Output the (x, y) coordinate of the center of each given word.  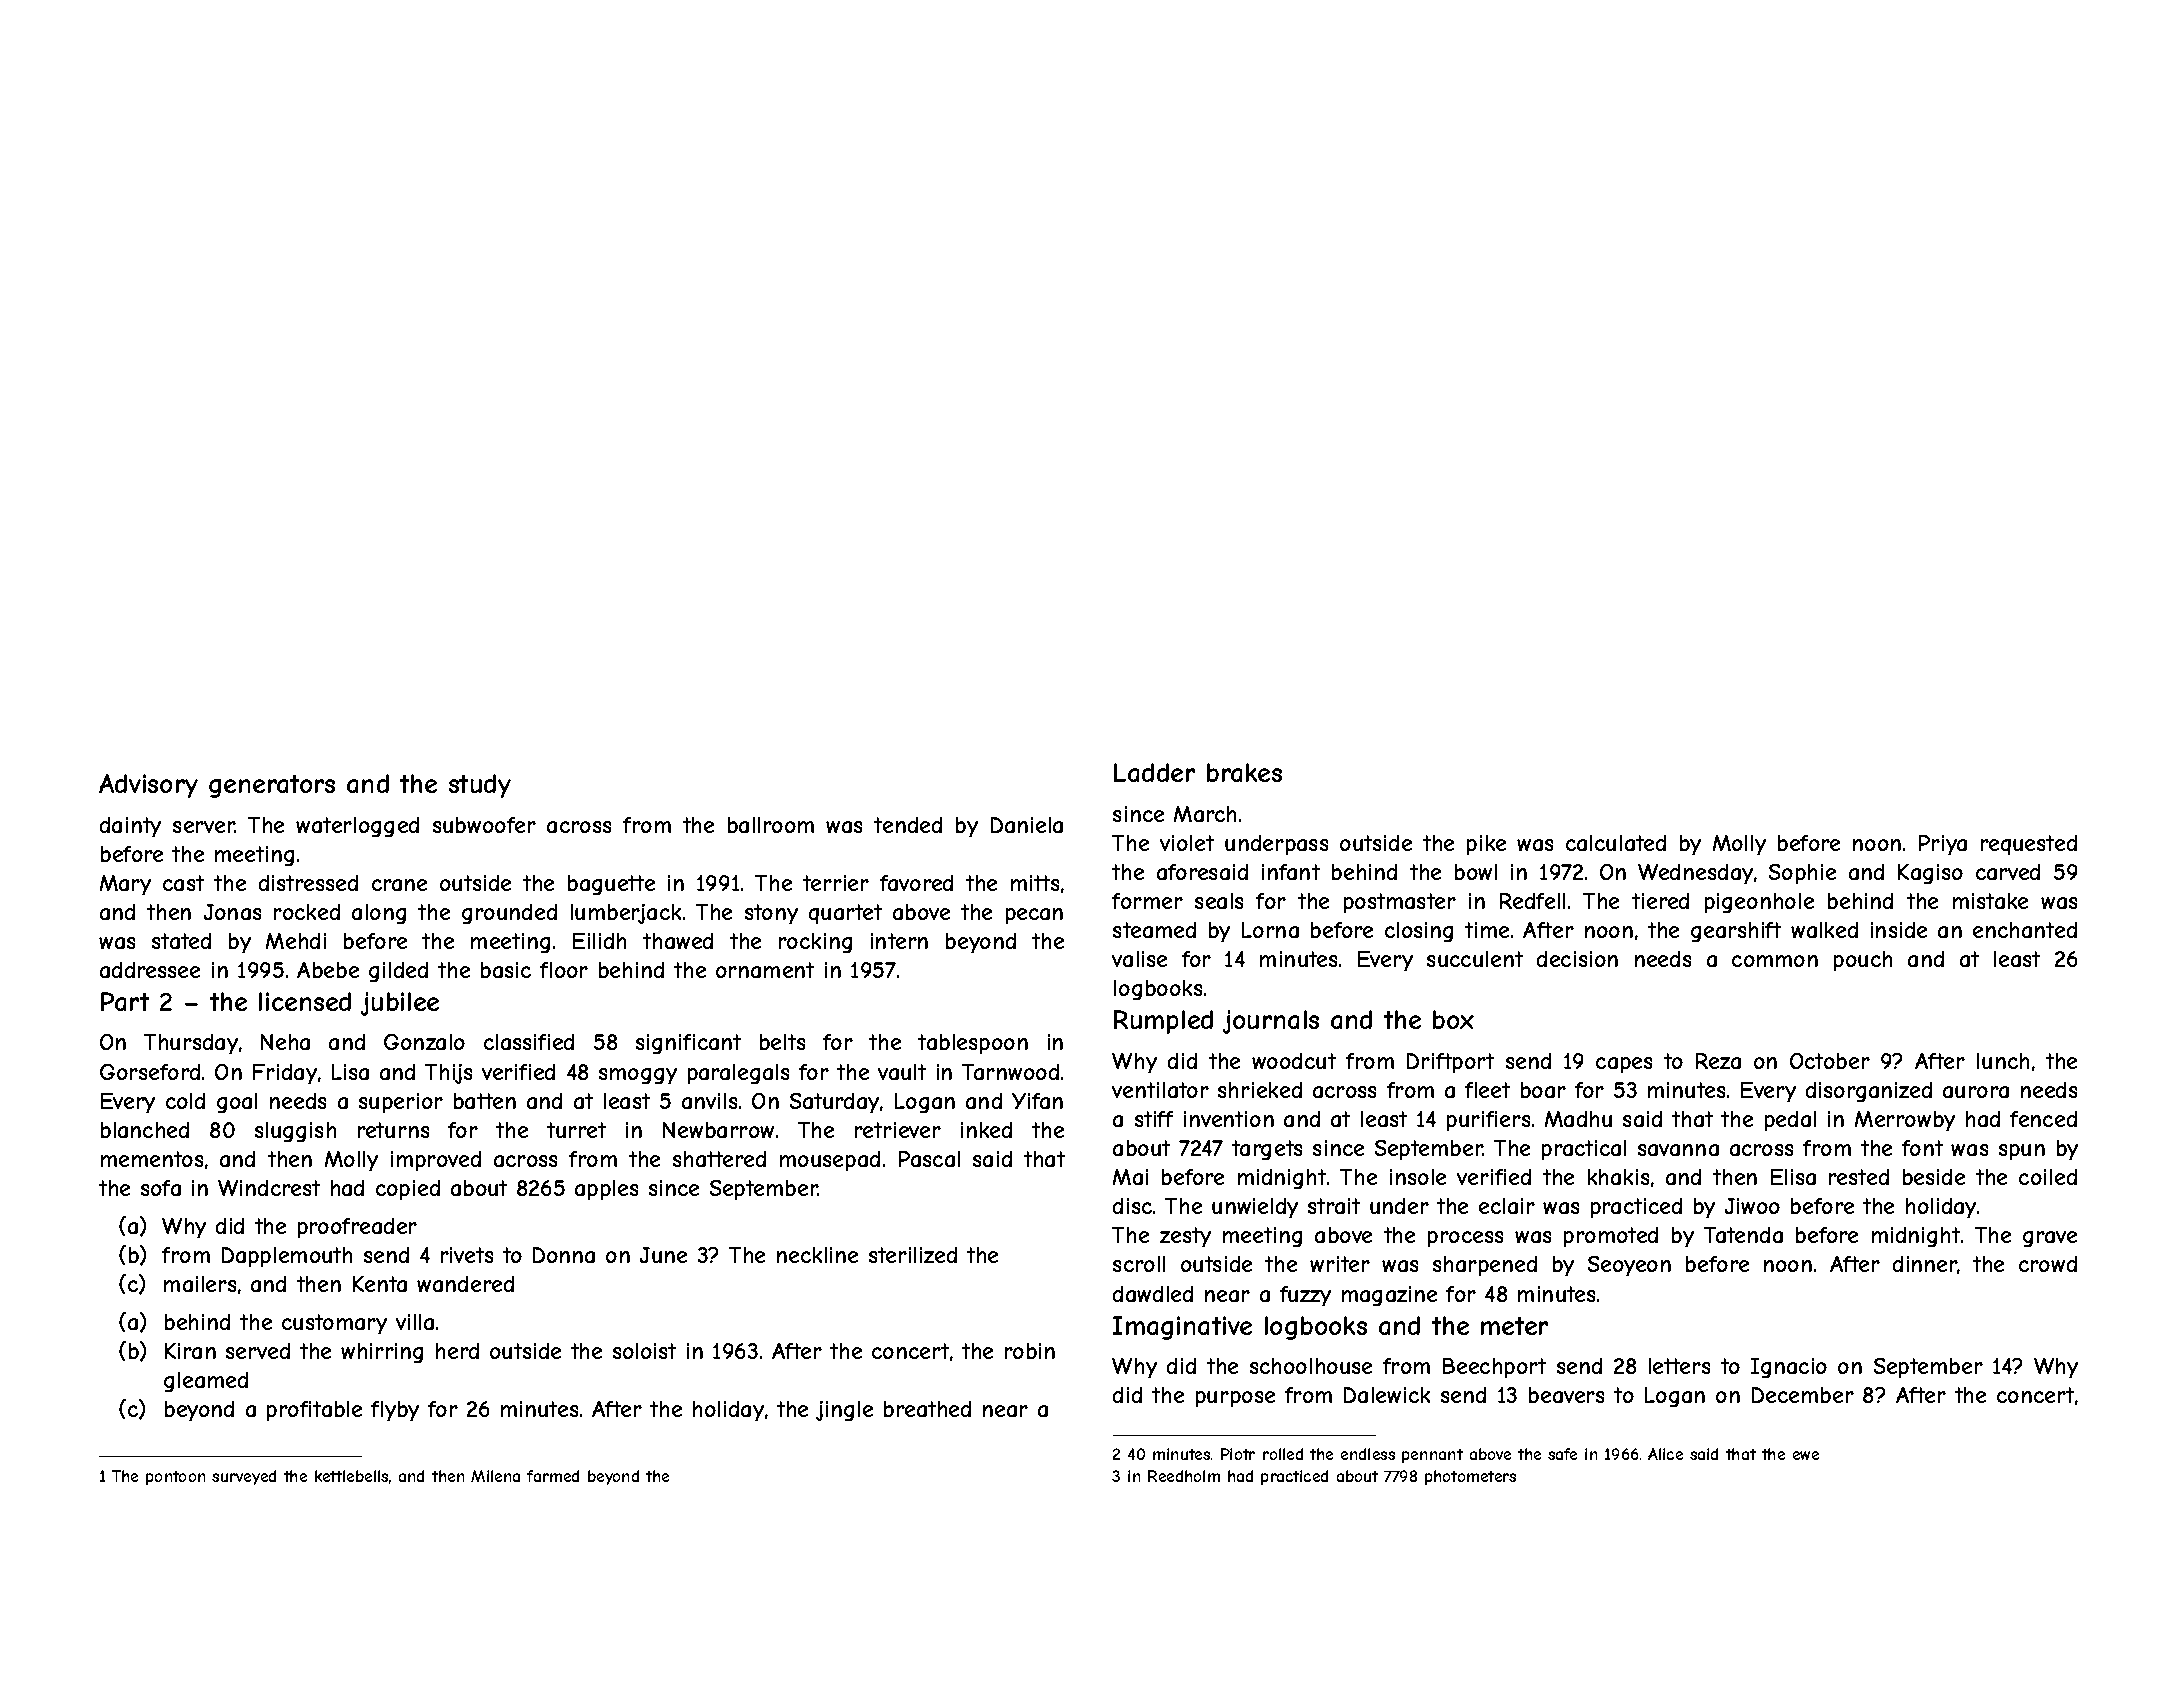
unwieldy (1255, 1208)
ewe (1806, 1455)
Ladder (1154, 772)
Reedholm (1184, 1476)
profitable (314, 1411)
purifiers (1488, 1121)
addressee (150, 970)
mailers (200, 1284)
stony (771, 914)
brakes (1244, 772)
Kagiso (1930, 874)
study (480, 786)
